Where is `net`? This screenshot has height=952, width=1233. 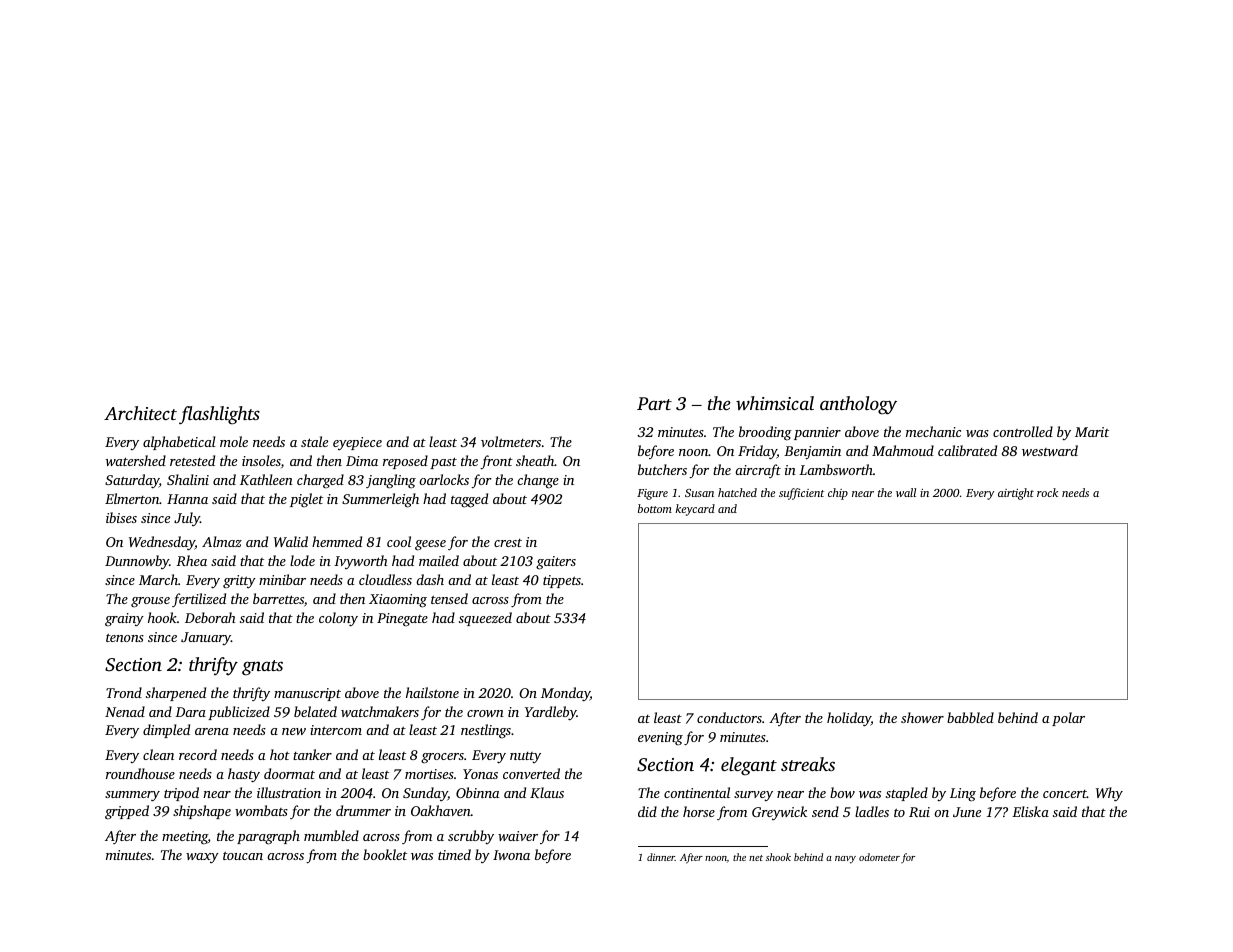
net is located at coordinates (756, 858).
